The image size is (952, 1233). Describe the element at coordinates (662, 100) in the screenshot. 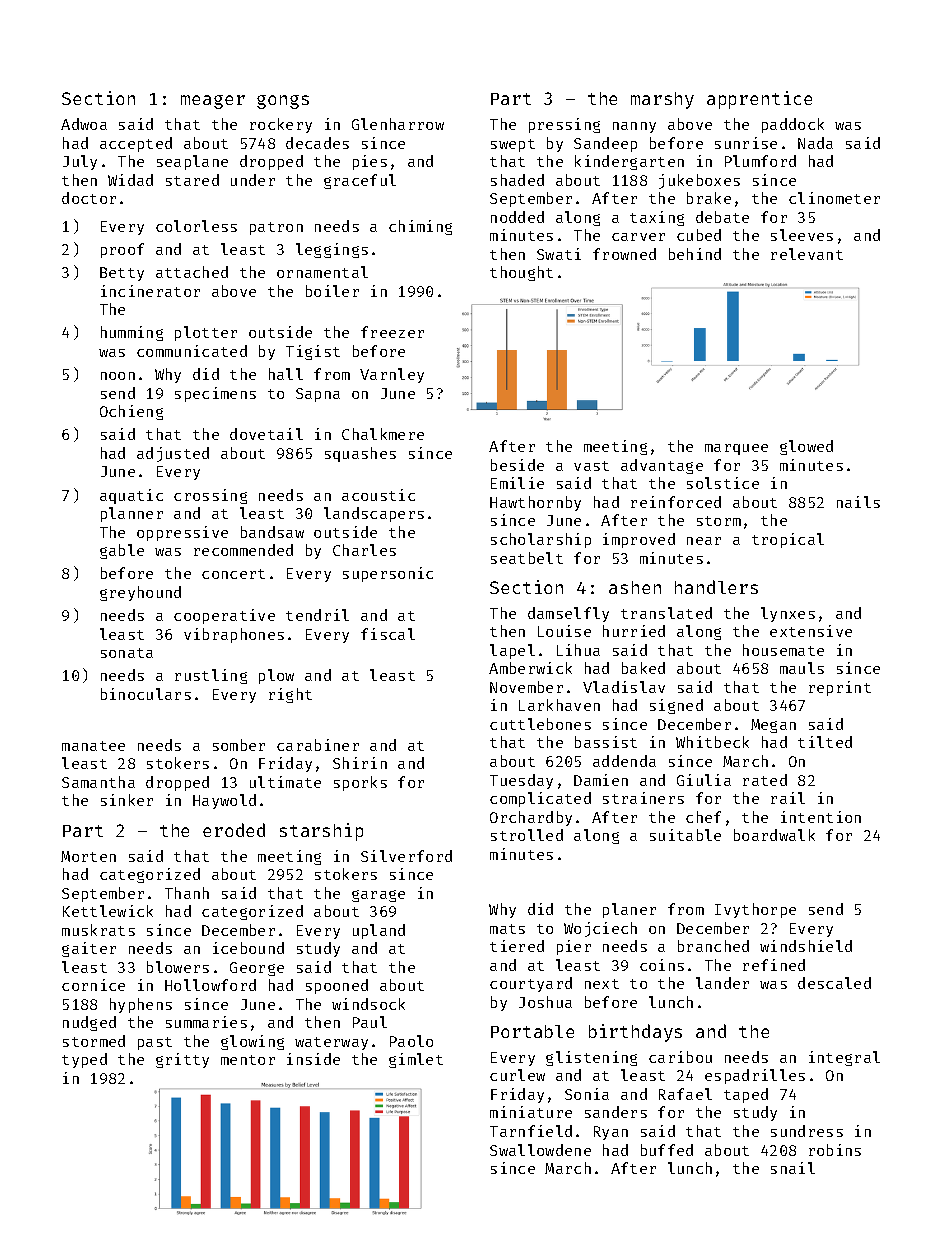

I see `marshy` at that location.
